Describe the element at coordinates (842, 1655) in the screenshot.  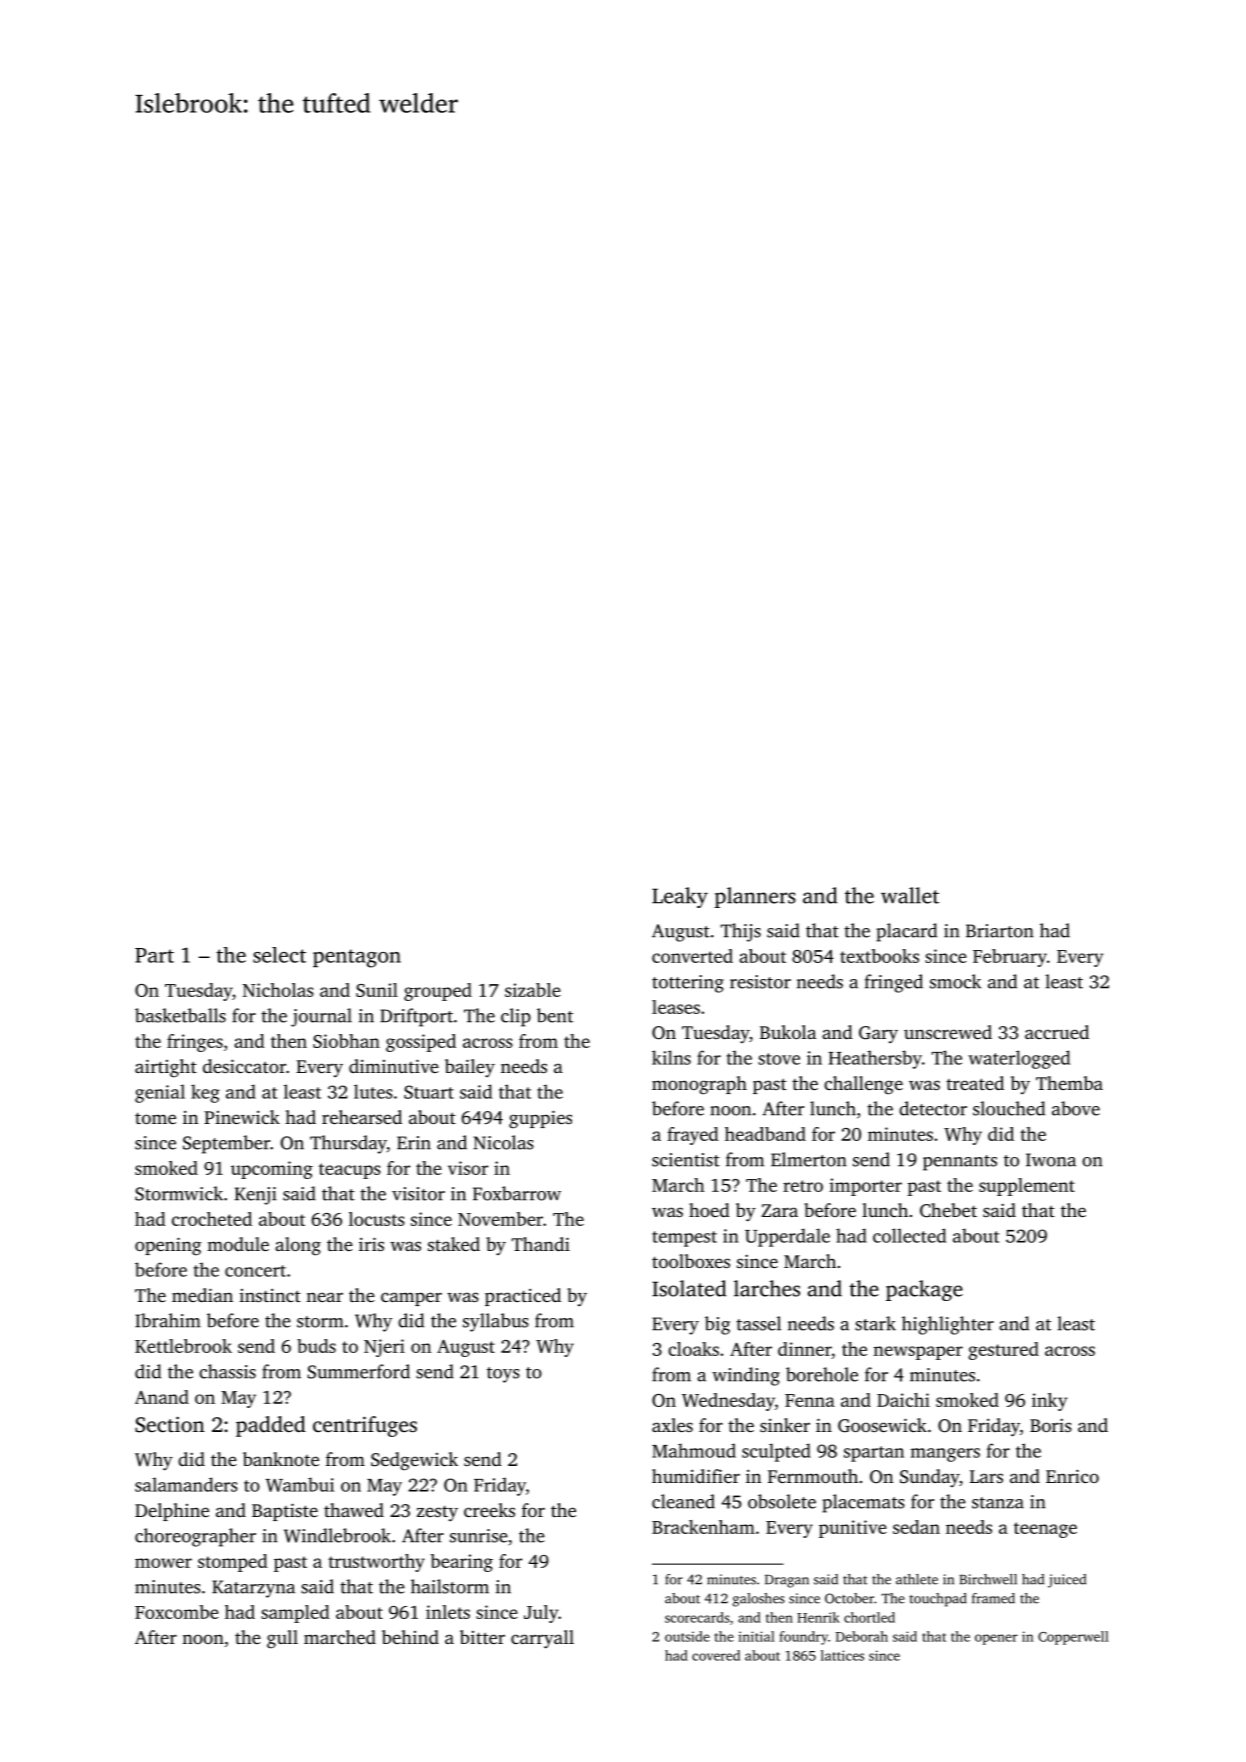
I see `lattices` at that location.
